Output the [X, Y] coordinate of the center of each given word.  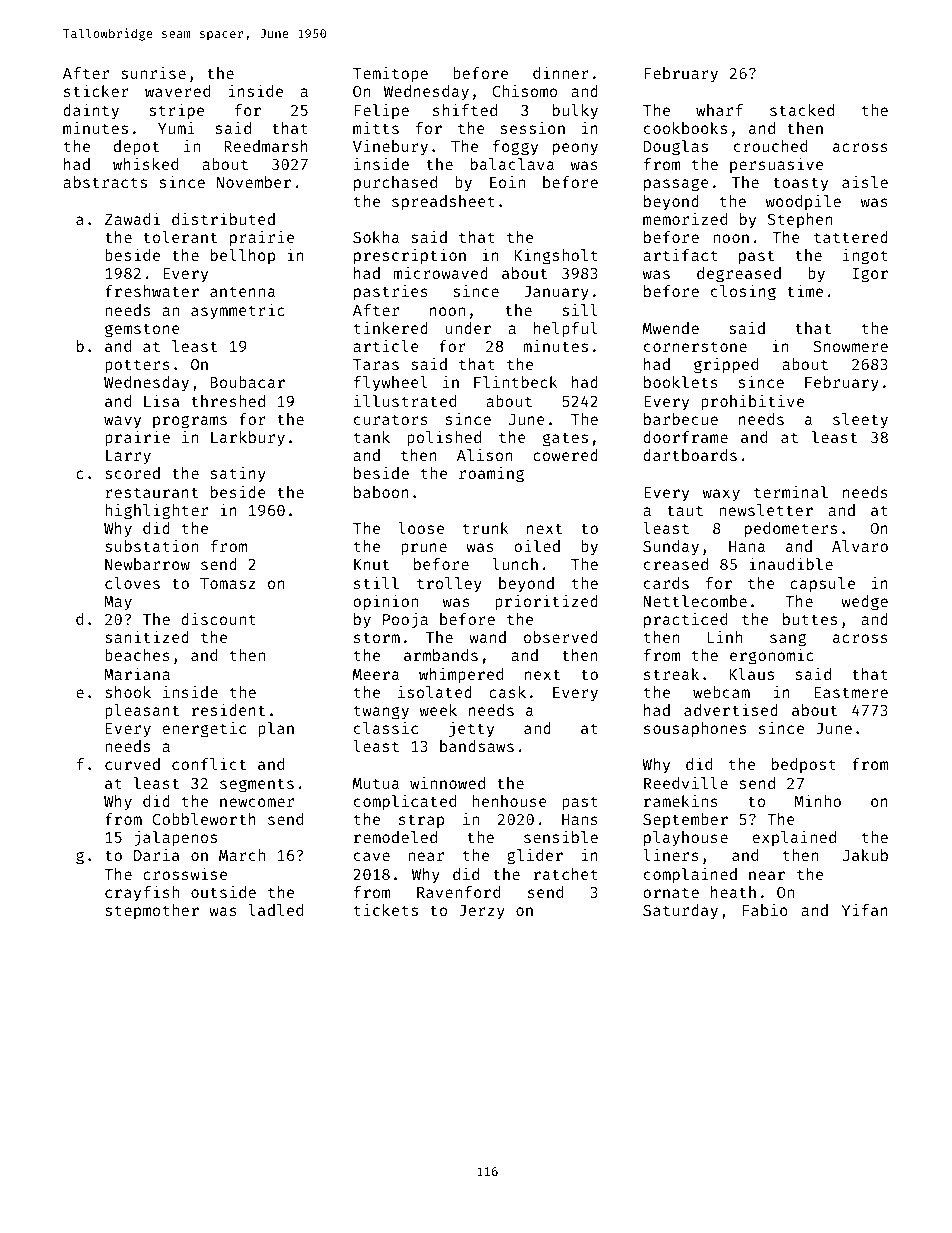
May [118, 603]
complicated [405, 802]
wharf [719, 110]
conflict [209, 763]
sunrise [153, 73]
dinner [561, 72]
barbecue [681, 419]
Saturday [680, 911]
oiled [537, 546]
